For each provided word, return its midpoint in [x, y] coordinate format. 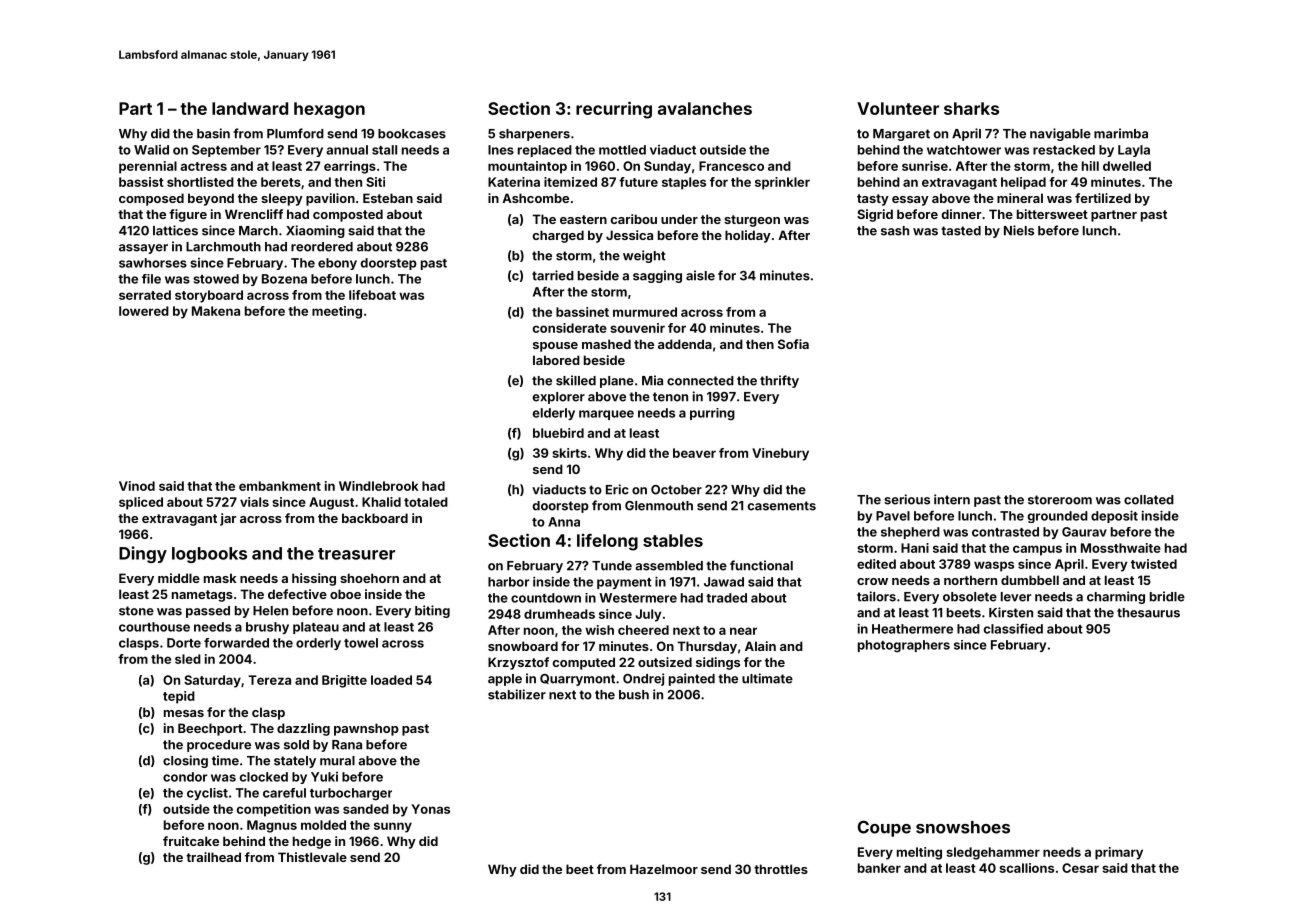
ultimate [767, 678]
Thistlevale [312, 857]
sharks [971, 108]
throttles [781, 869]
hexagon [329, 110]
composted [348, 215]
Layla [1134, 151]
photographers [904, 646]
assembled [669, 566]
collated [1149, 500]
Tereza [269, 680]
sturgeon [752, 221]
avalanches [705, 108]
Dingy [143, 554]
